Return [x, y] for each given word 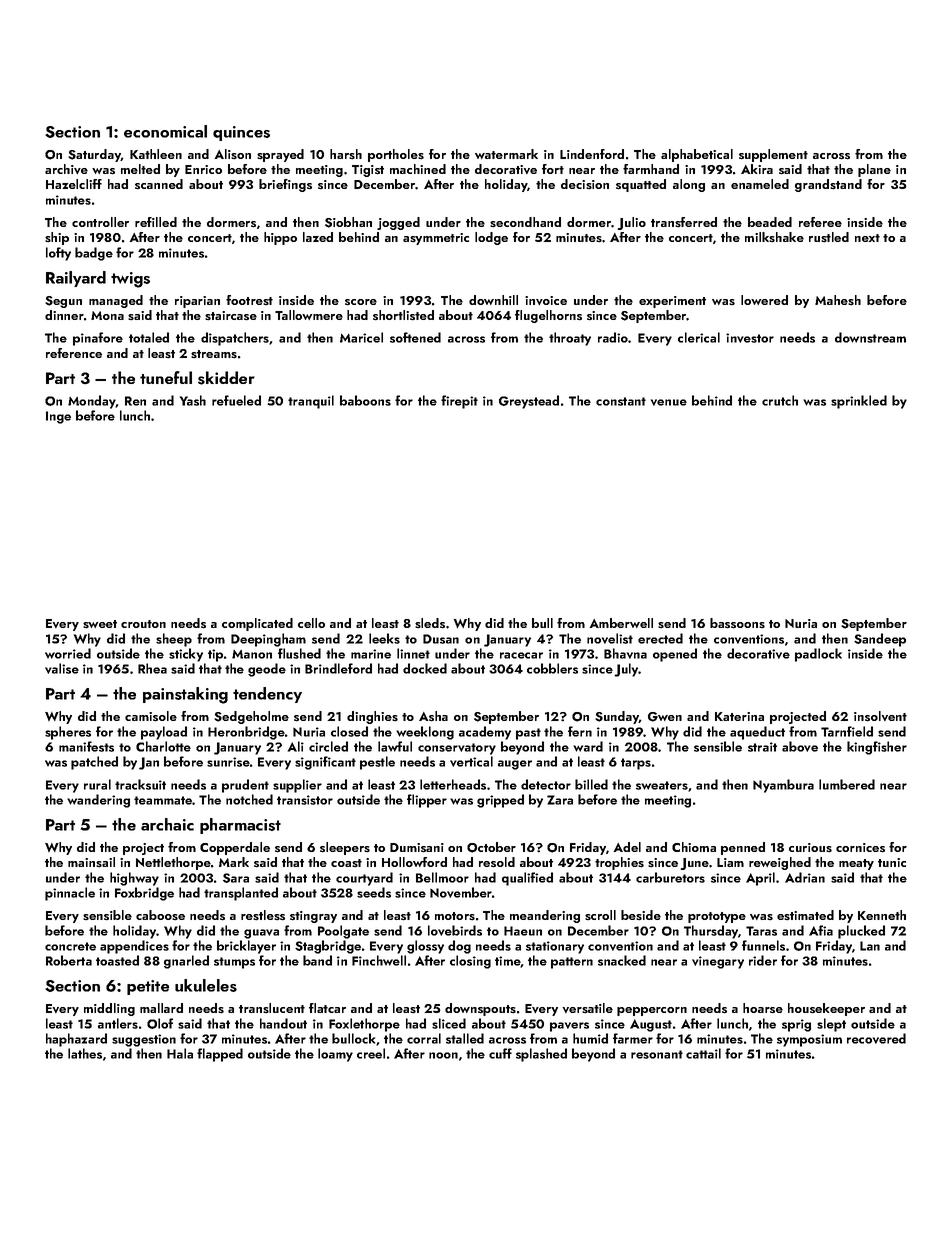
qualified [527, 879]
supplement [773, 155]
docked [425, 668]
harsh [346, 154]
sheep [174, 640]
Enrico [203, 169]
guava [261, 934]
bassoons [737, 623]
